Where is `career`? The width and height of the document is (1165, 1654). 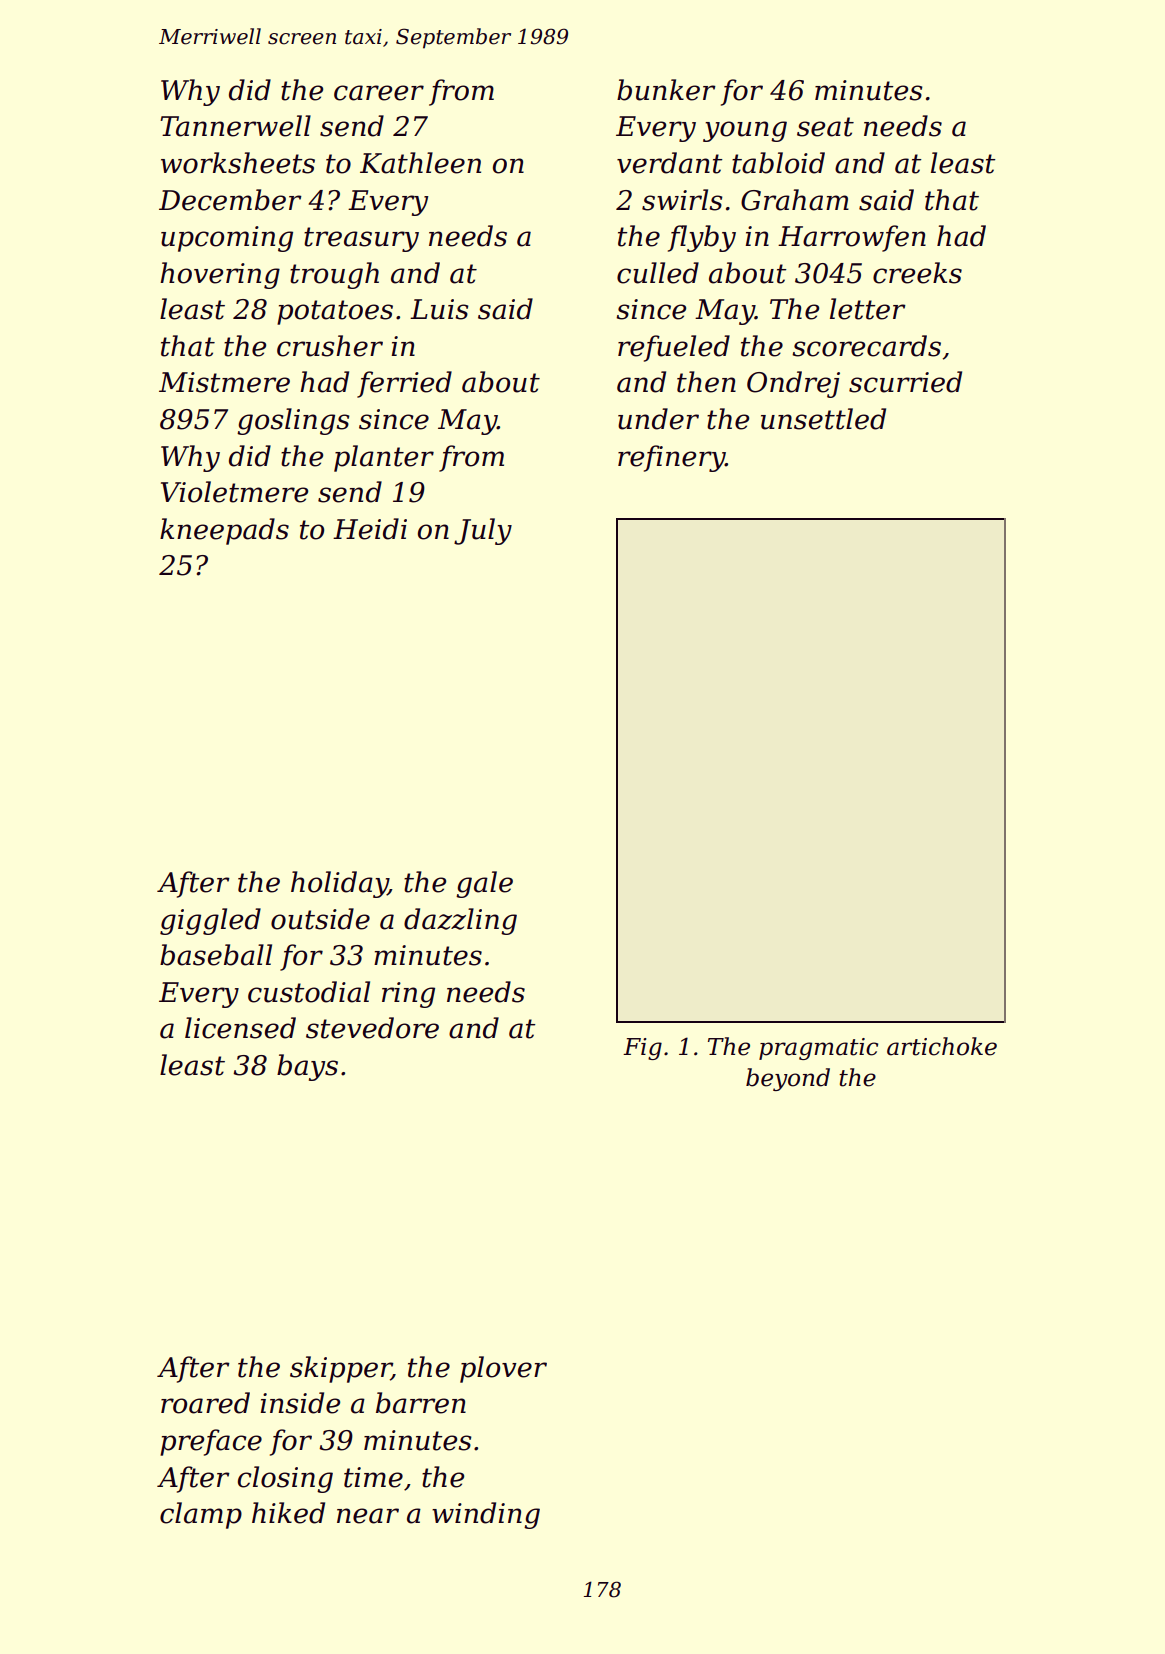
career is located at coordinates (379, 93).
